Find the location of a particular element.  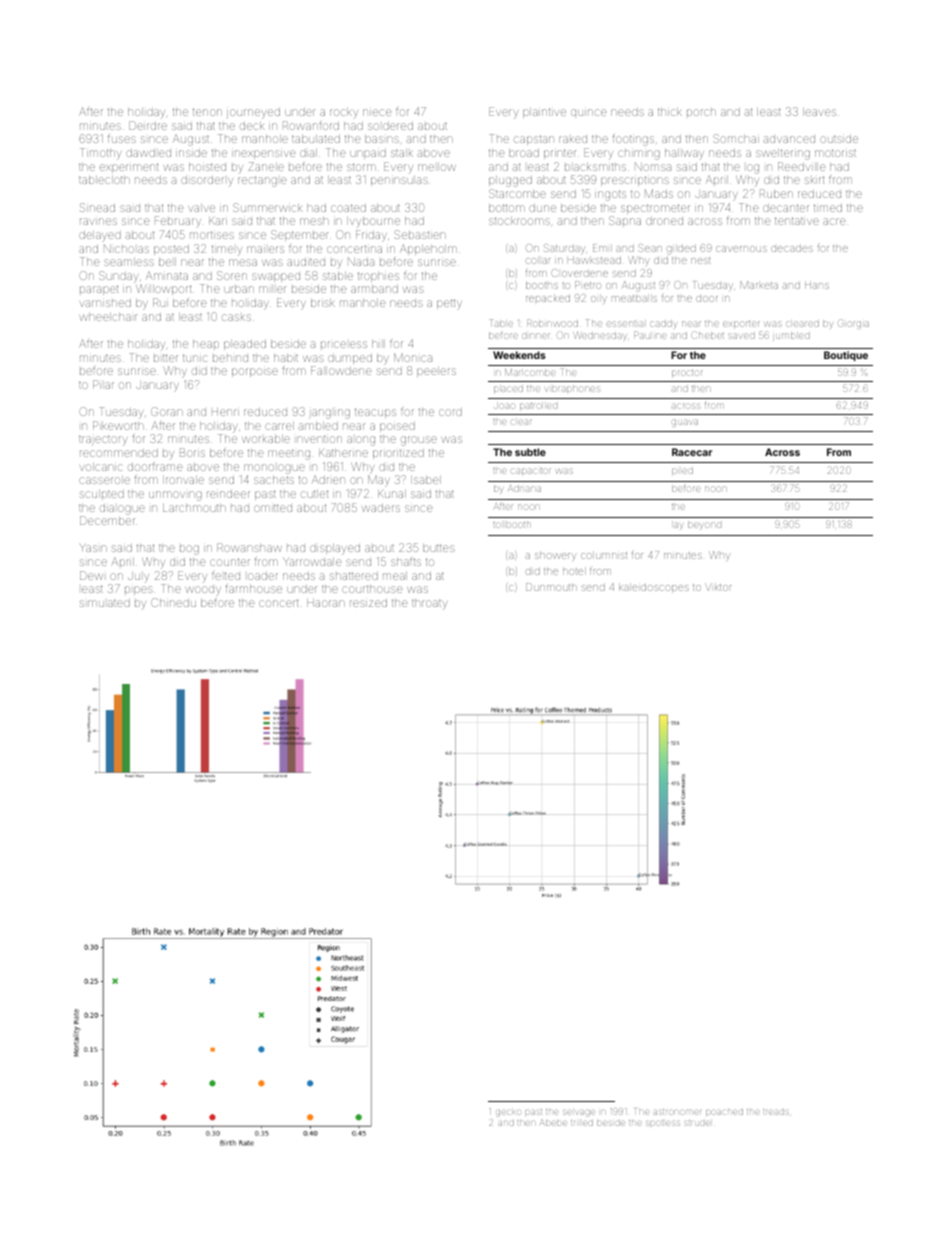

plaintive is located at coordinates (544, 113).
